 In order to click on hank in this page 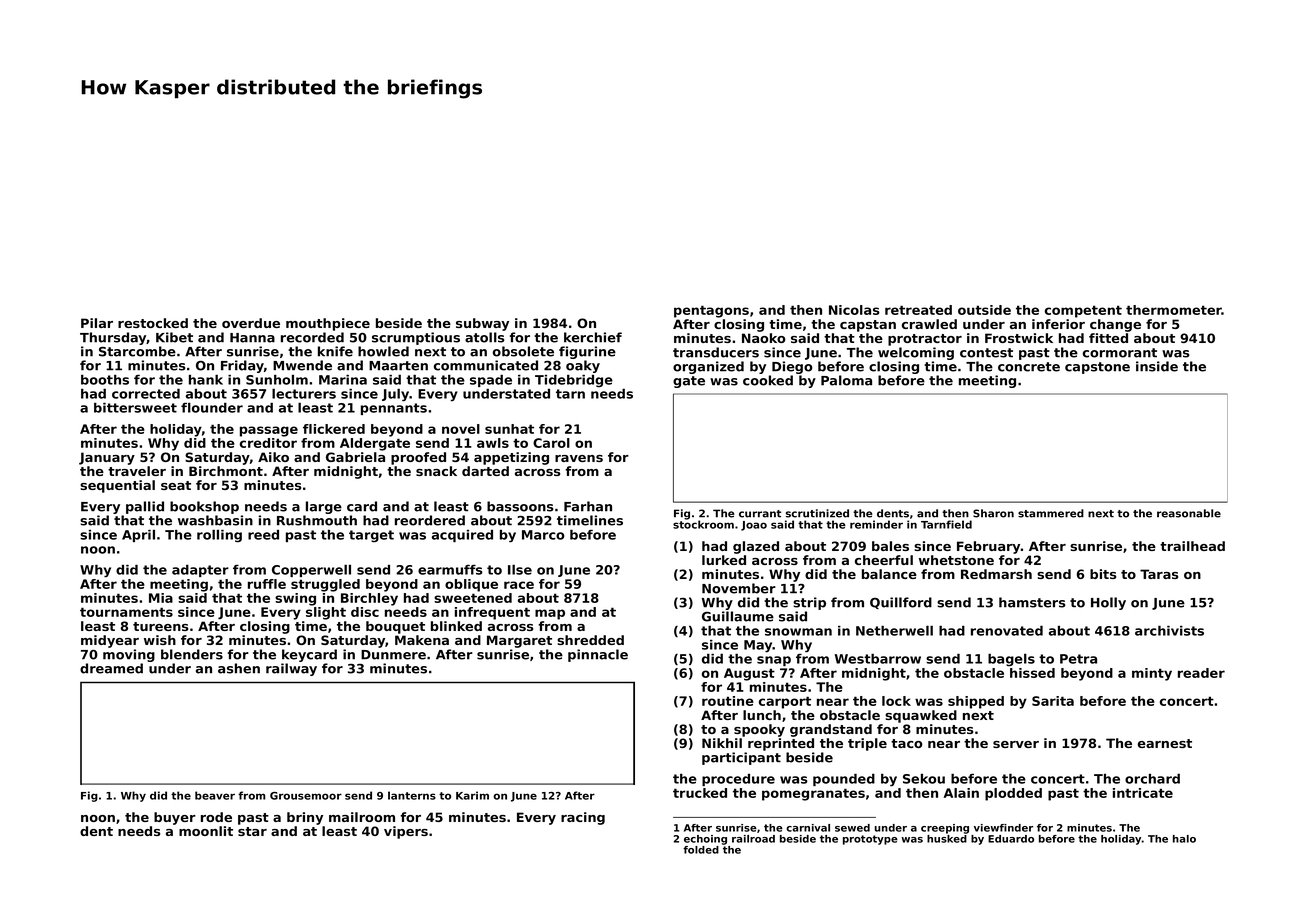, I will do `click(206, 379)`.
